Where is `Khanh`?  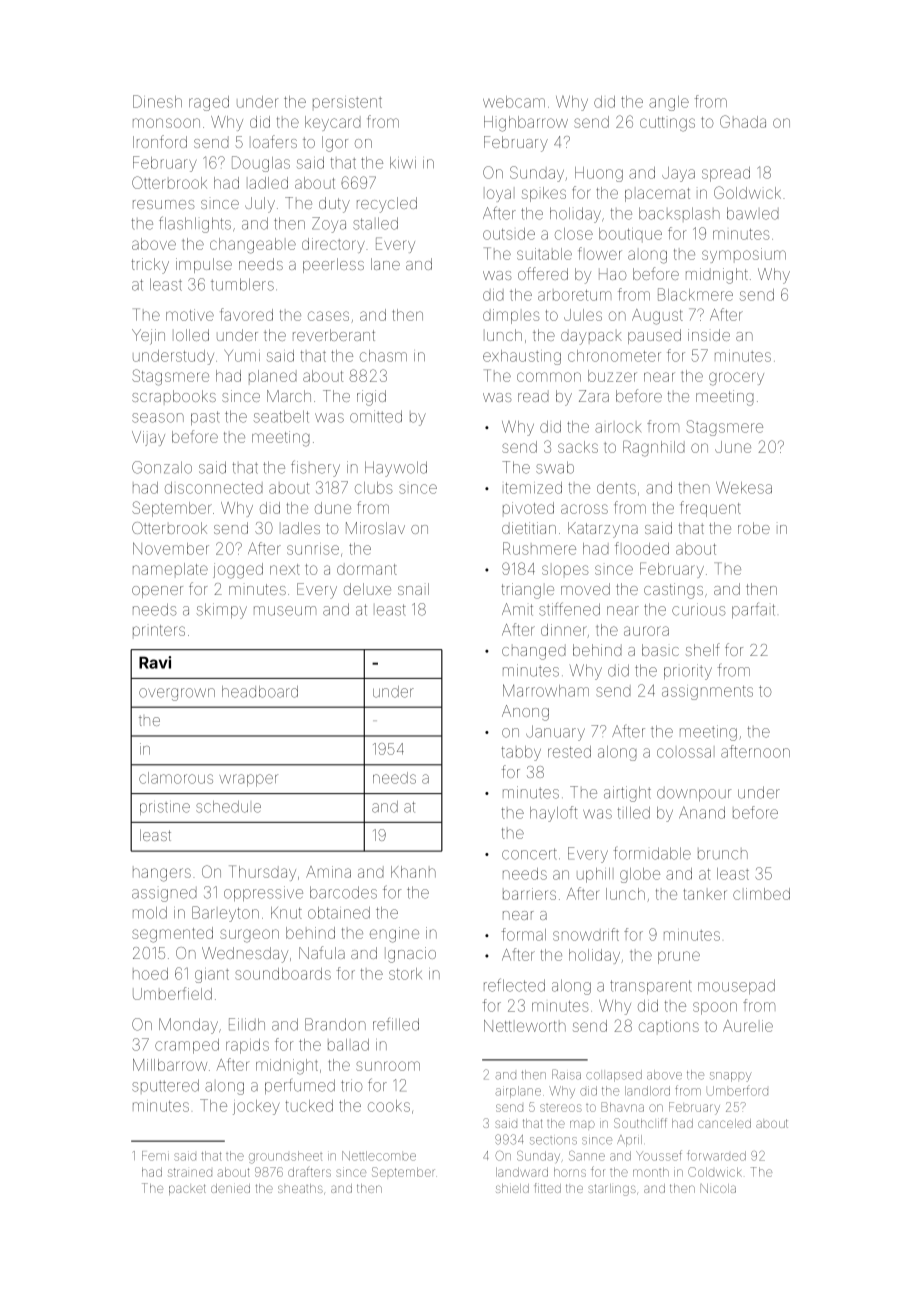
Khanh is located at coordinates (413, 872).
